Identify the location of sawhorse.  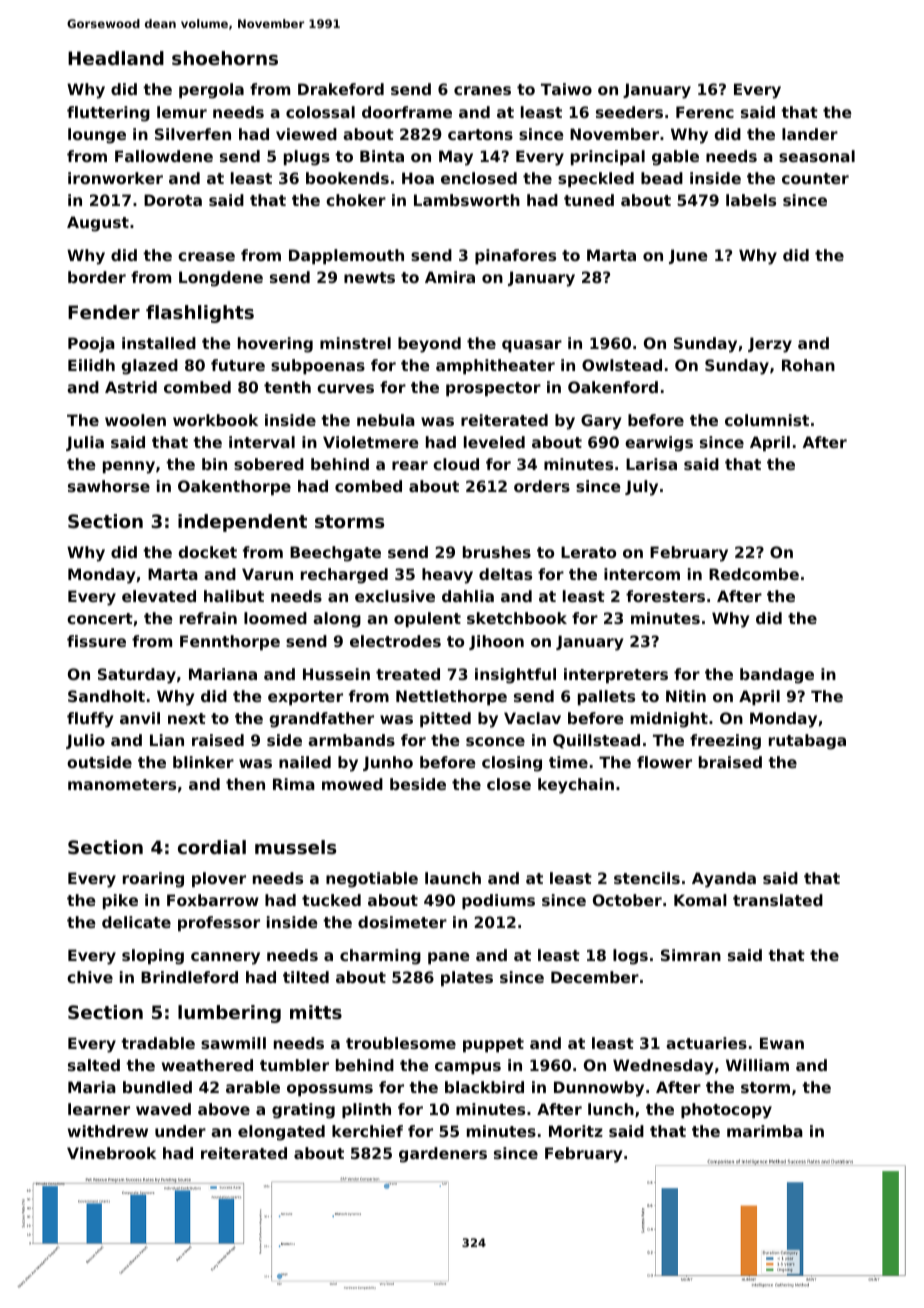
(109, 486).
